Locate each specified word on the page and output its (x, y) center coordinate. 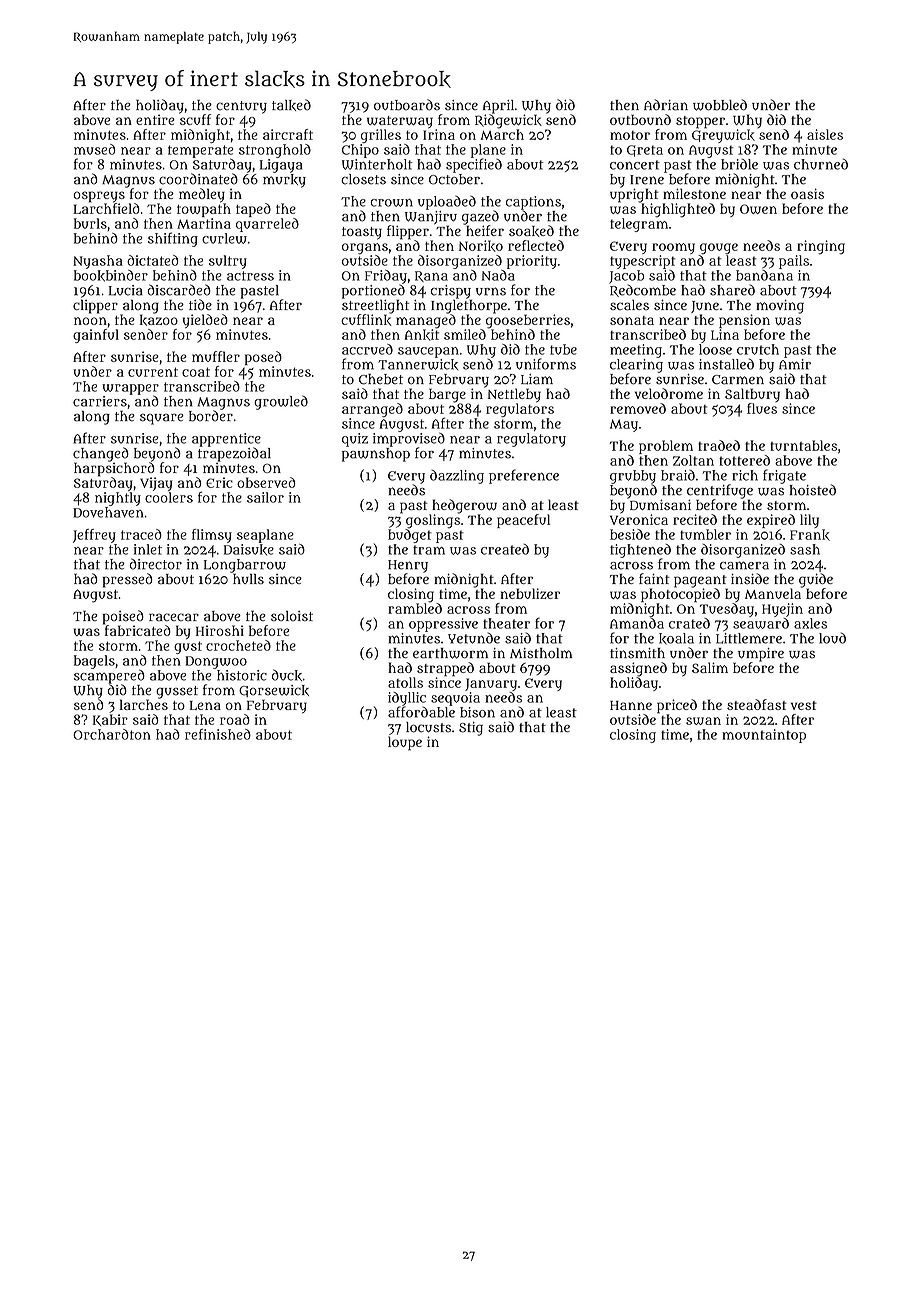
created (505, 549)
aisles (825, 134)
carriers (100, 401)
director (156, 564)
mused (95, 149)
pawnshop (376, 455)
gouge (719, 249)
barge (447, 395)
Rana (431, 276)
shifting (173, 239)
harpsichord (114, 469)
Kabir (110, 720)
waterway (400, 122)
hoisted (813, 490)
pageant (700, 581)
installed (726, 364)
